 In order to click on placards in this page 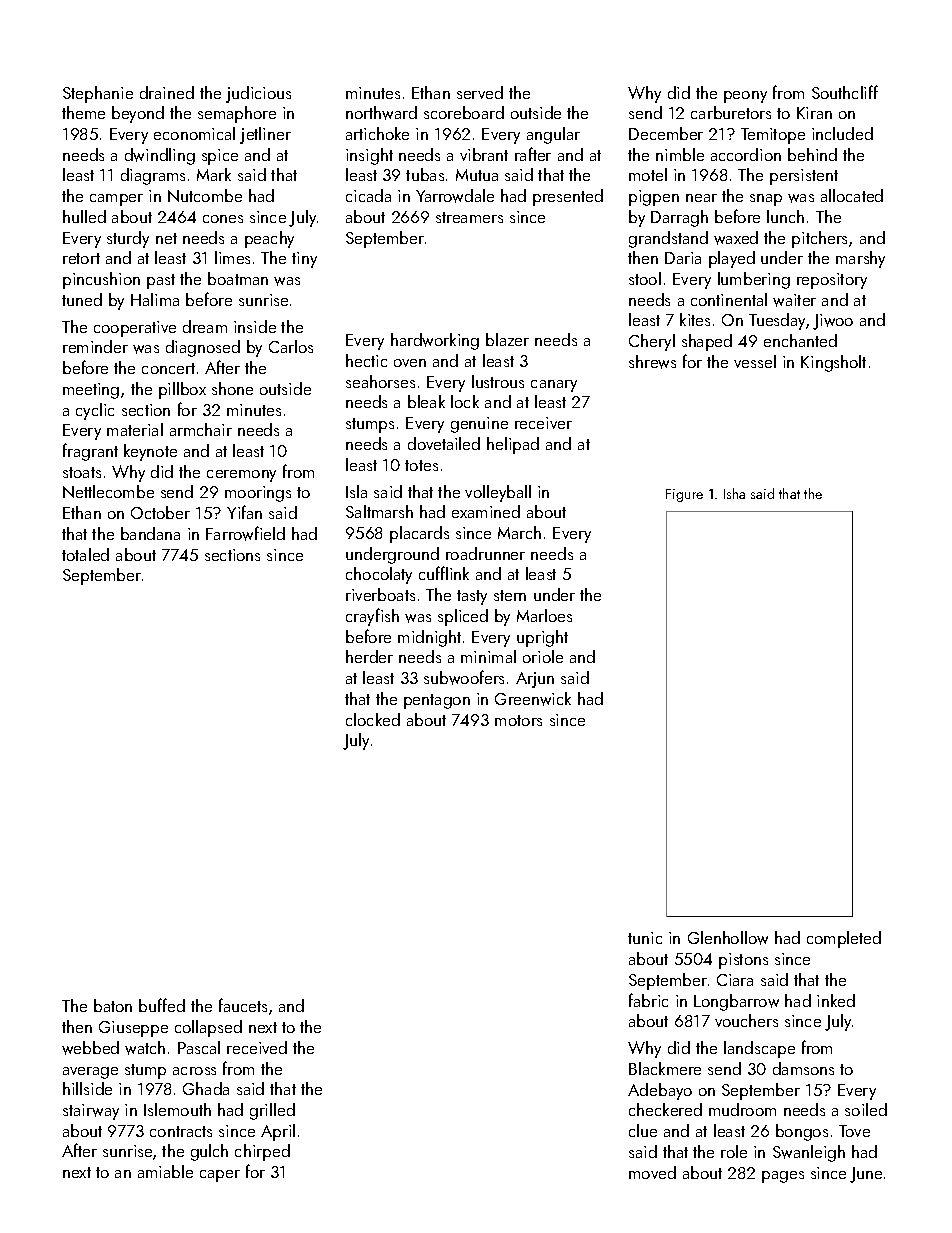, I will do `click(419, 534)`.
